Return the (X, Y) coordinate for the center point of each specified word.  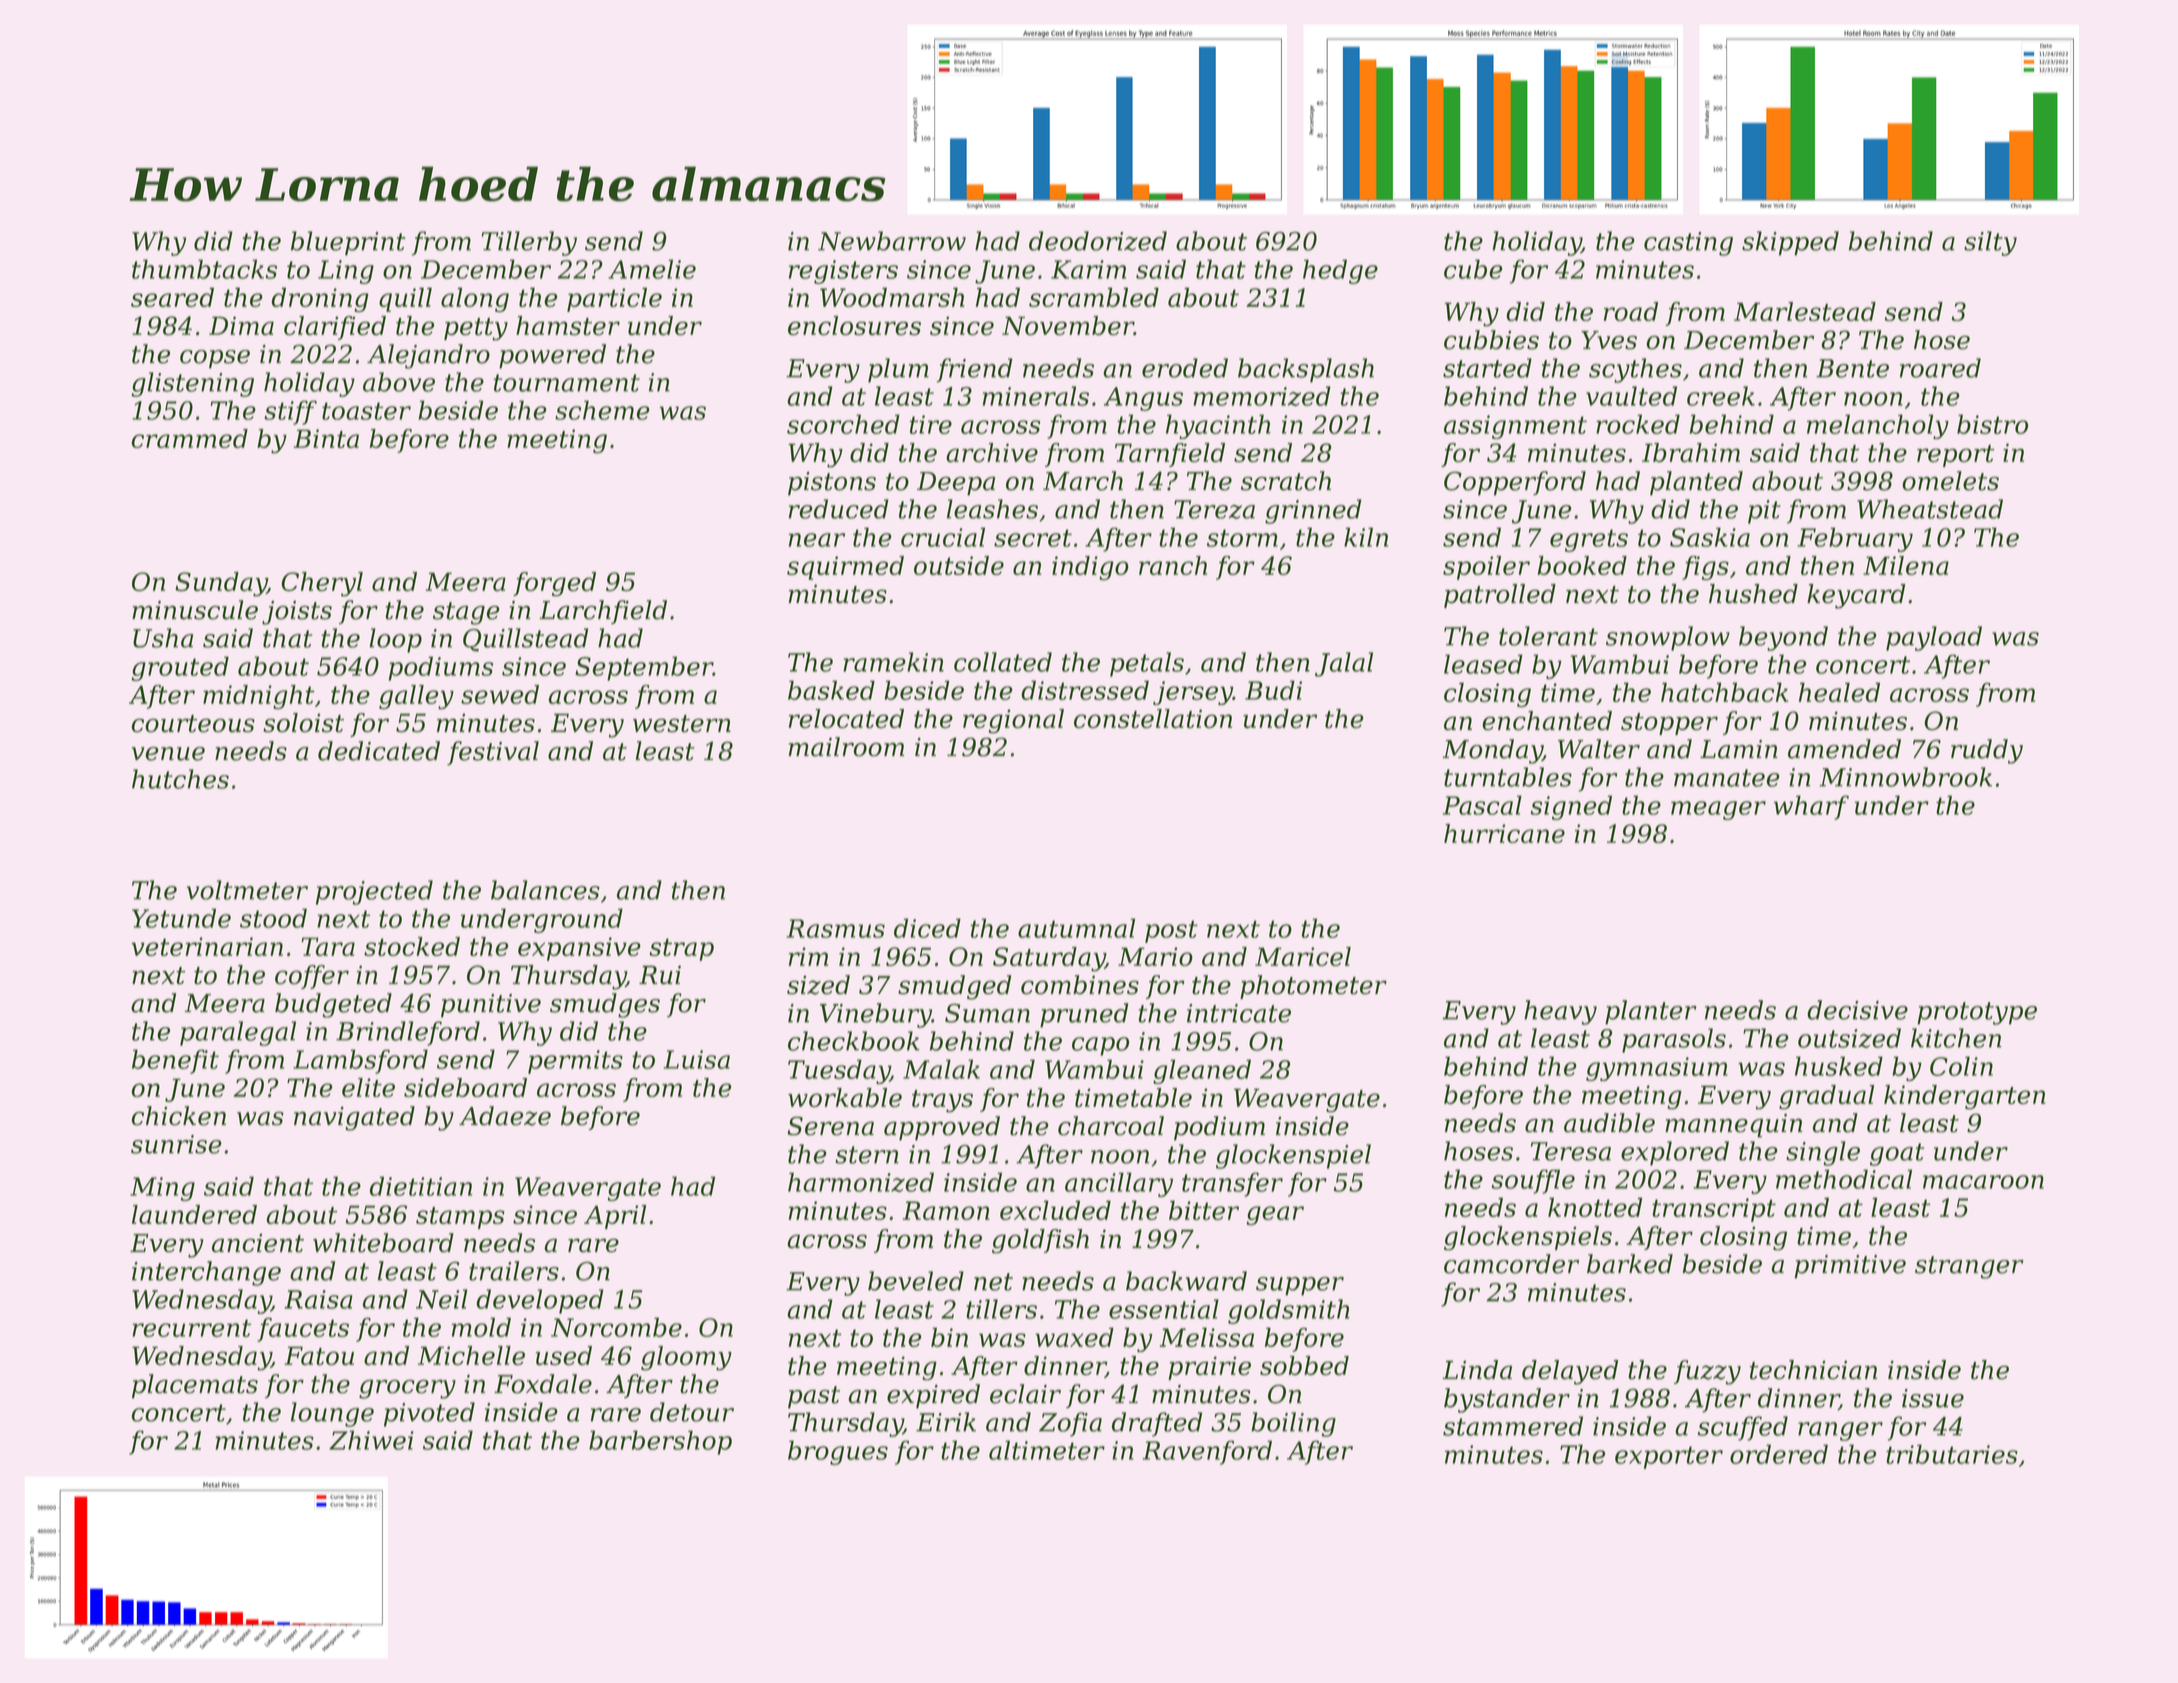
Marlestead (1805, 311)
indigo (1090, 568)
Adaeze (505, 1116)
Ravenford (1207, 1452)
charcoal (1111, 1126)
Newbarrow (892, 241)
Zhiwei (371, 1440)
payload (1934, 638)
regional (1013, 721)
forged (554, 584)
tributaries (1952, 1454)
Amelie (652, 269)
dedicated (379, 751)
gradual (1826, 1097)
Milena (1906, 565)
